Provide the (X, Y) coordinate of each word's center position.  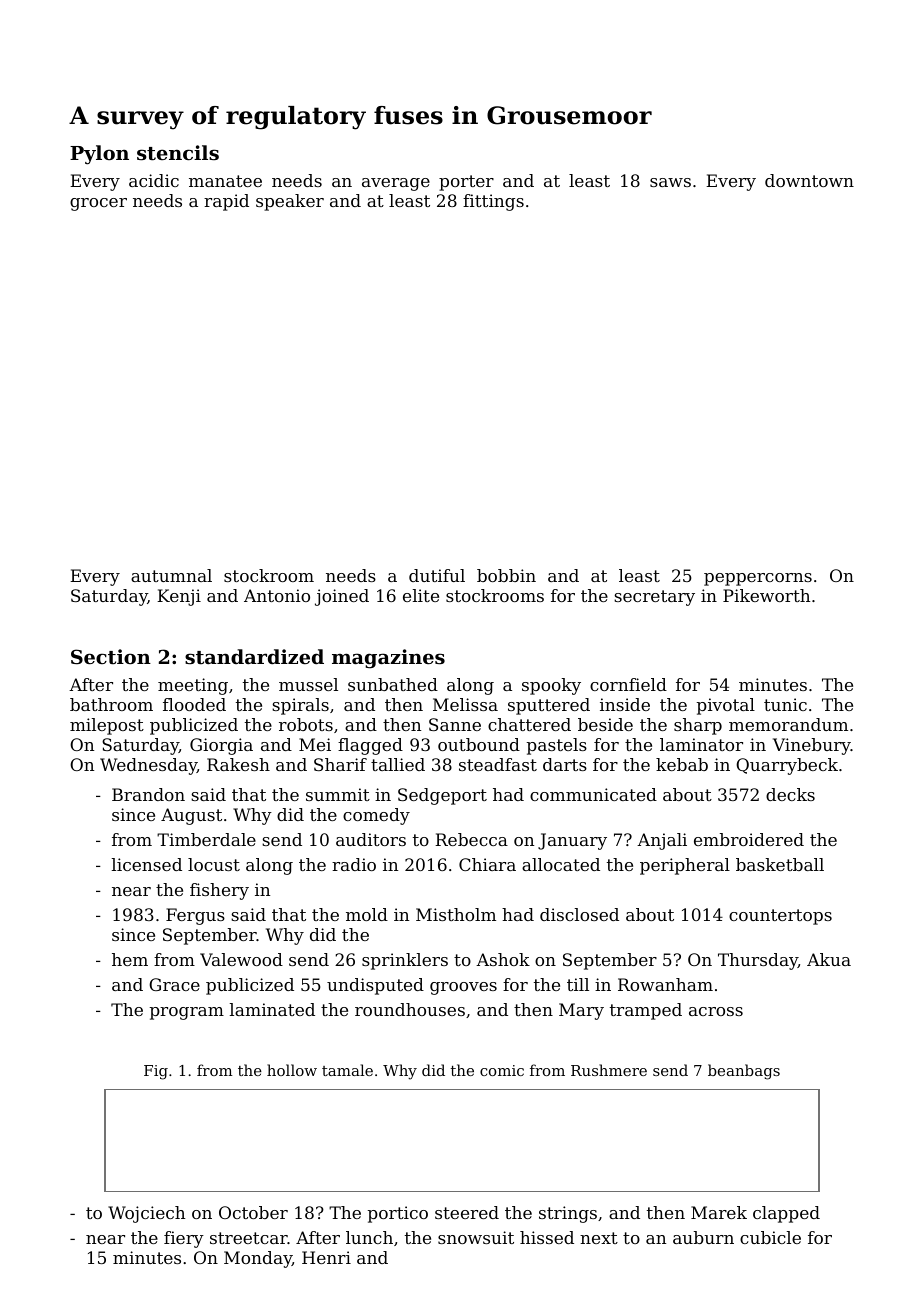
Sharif (340, 764)
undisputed (375, 986)
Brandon (148, 794)
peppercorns (758, 579)
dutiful (437, 575)
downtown (809, 180)
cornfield (628, 684)
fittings (493, 202)
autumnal (171, 575)
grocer (98, 204)
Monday (258, 1259)
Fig (156, 1072)
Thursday (758, 961)
